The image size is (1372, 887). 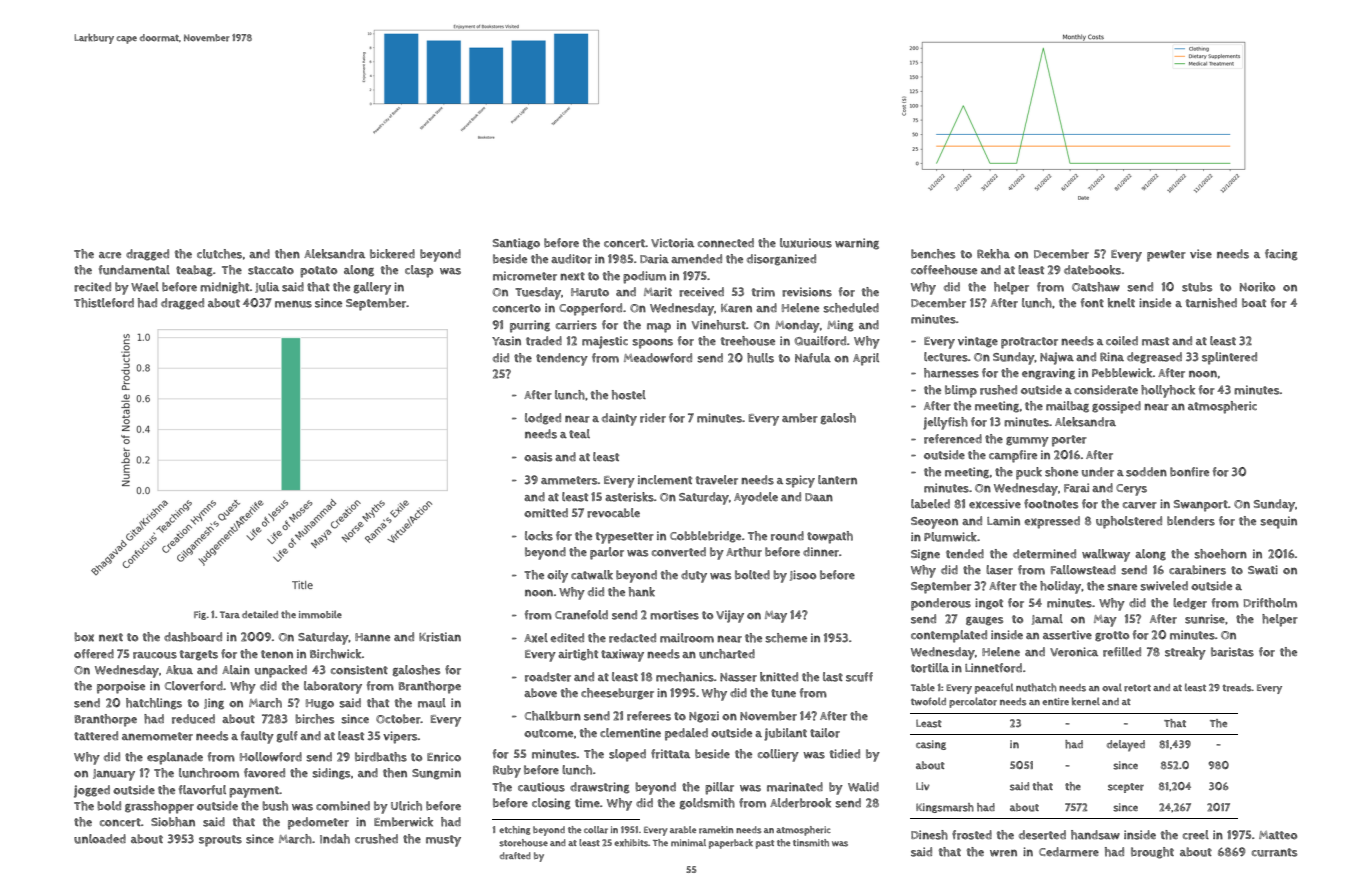 What do you see at coordinates (104, 303) in the page?
I see `Thistleford` at bounding box center [104, 303].
